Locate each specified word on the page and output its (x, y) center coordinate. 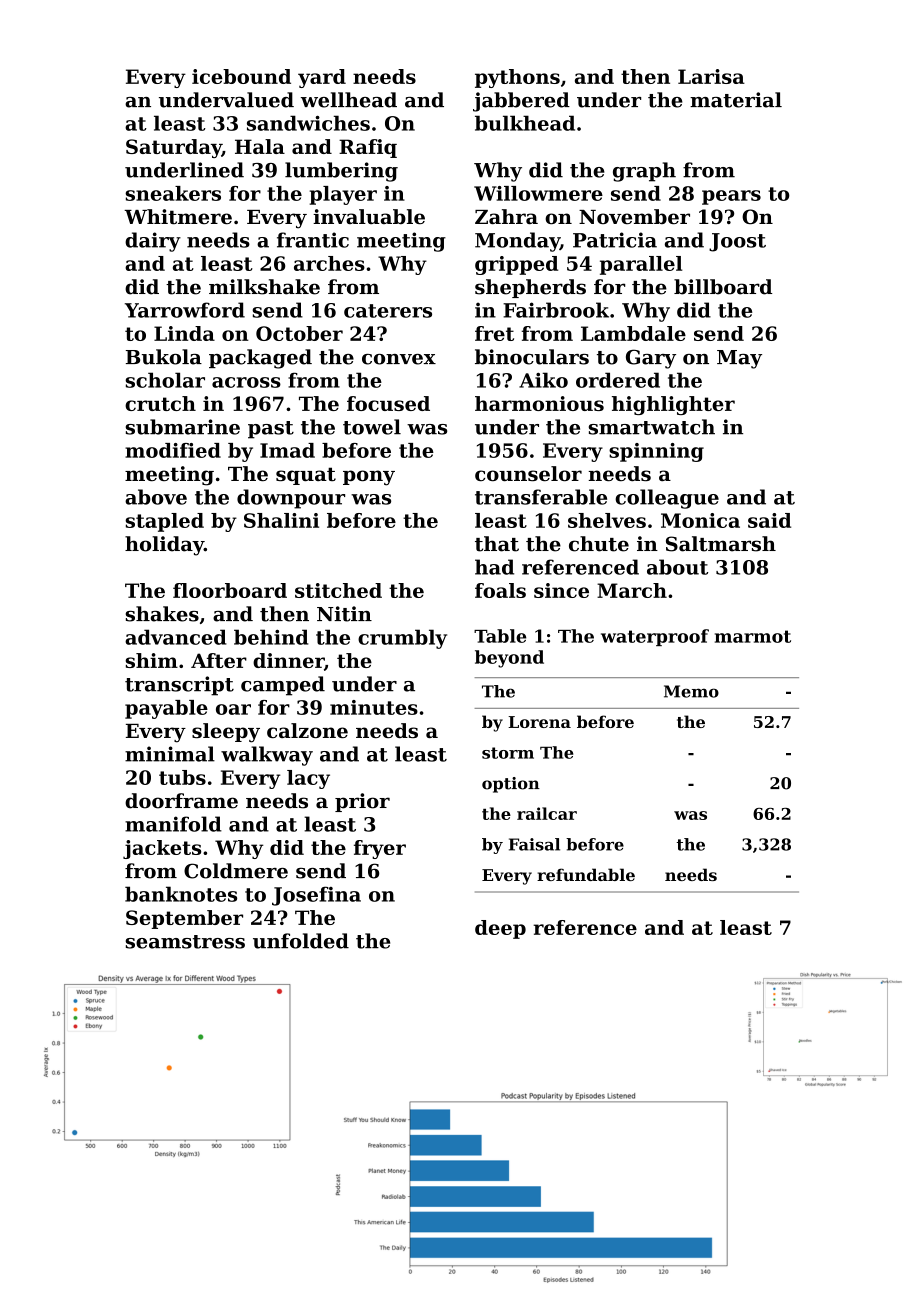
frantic (313, 240)
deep (500, 929)
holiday (164, 546)
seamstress (185, 942)
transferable (541, 497)
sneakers (173, 193)
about (677, 567)
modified (173, 450)
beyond (509, 659)
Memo (691, 691)
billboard (723, 287)
